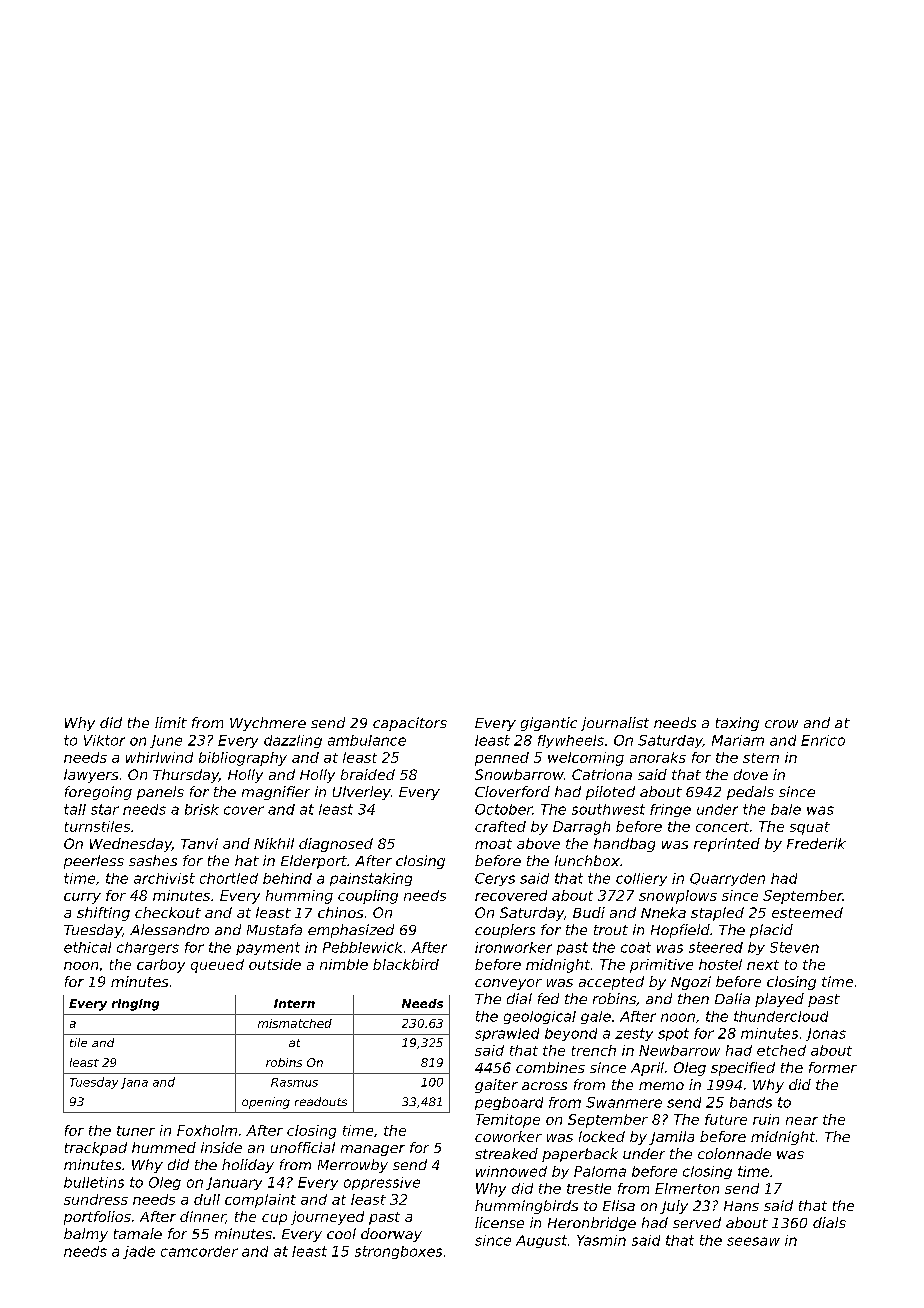 The width and height of the document is (924, 1308). What do you see at coordinates (268, 724) in the document?
I see `Wychmere` at bounding box center [268, 724].
